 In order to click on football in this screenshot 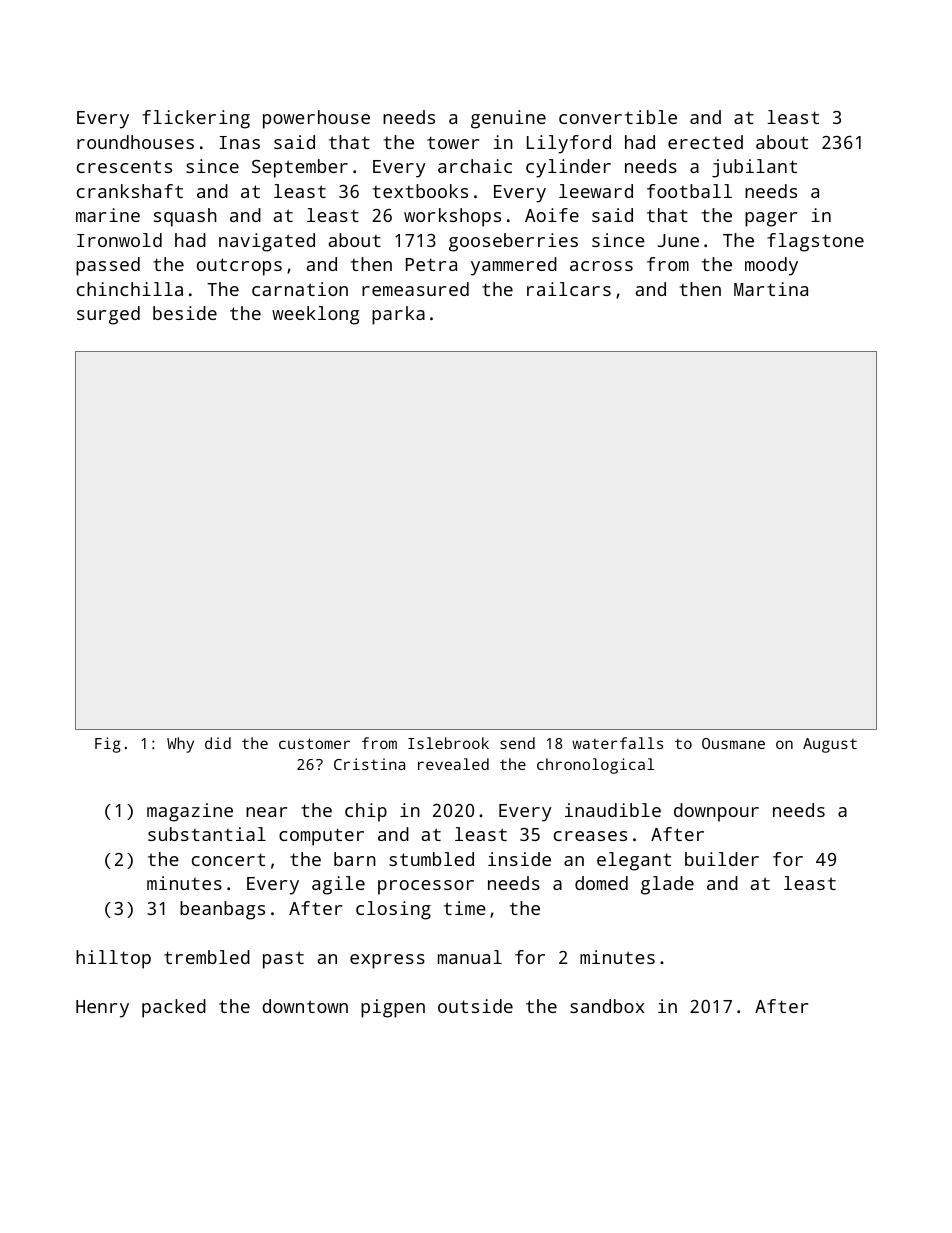, I will do `click(689, 191)`.
